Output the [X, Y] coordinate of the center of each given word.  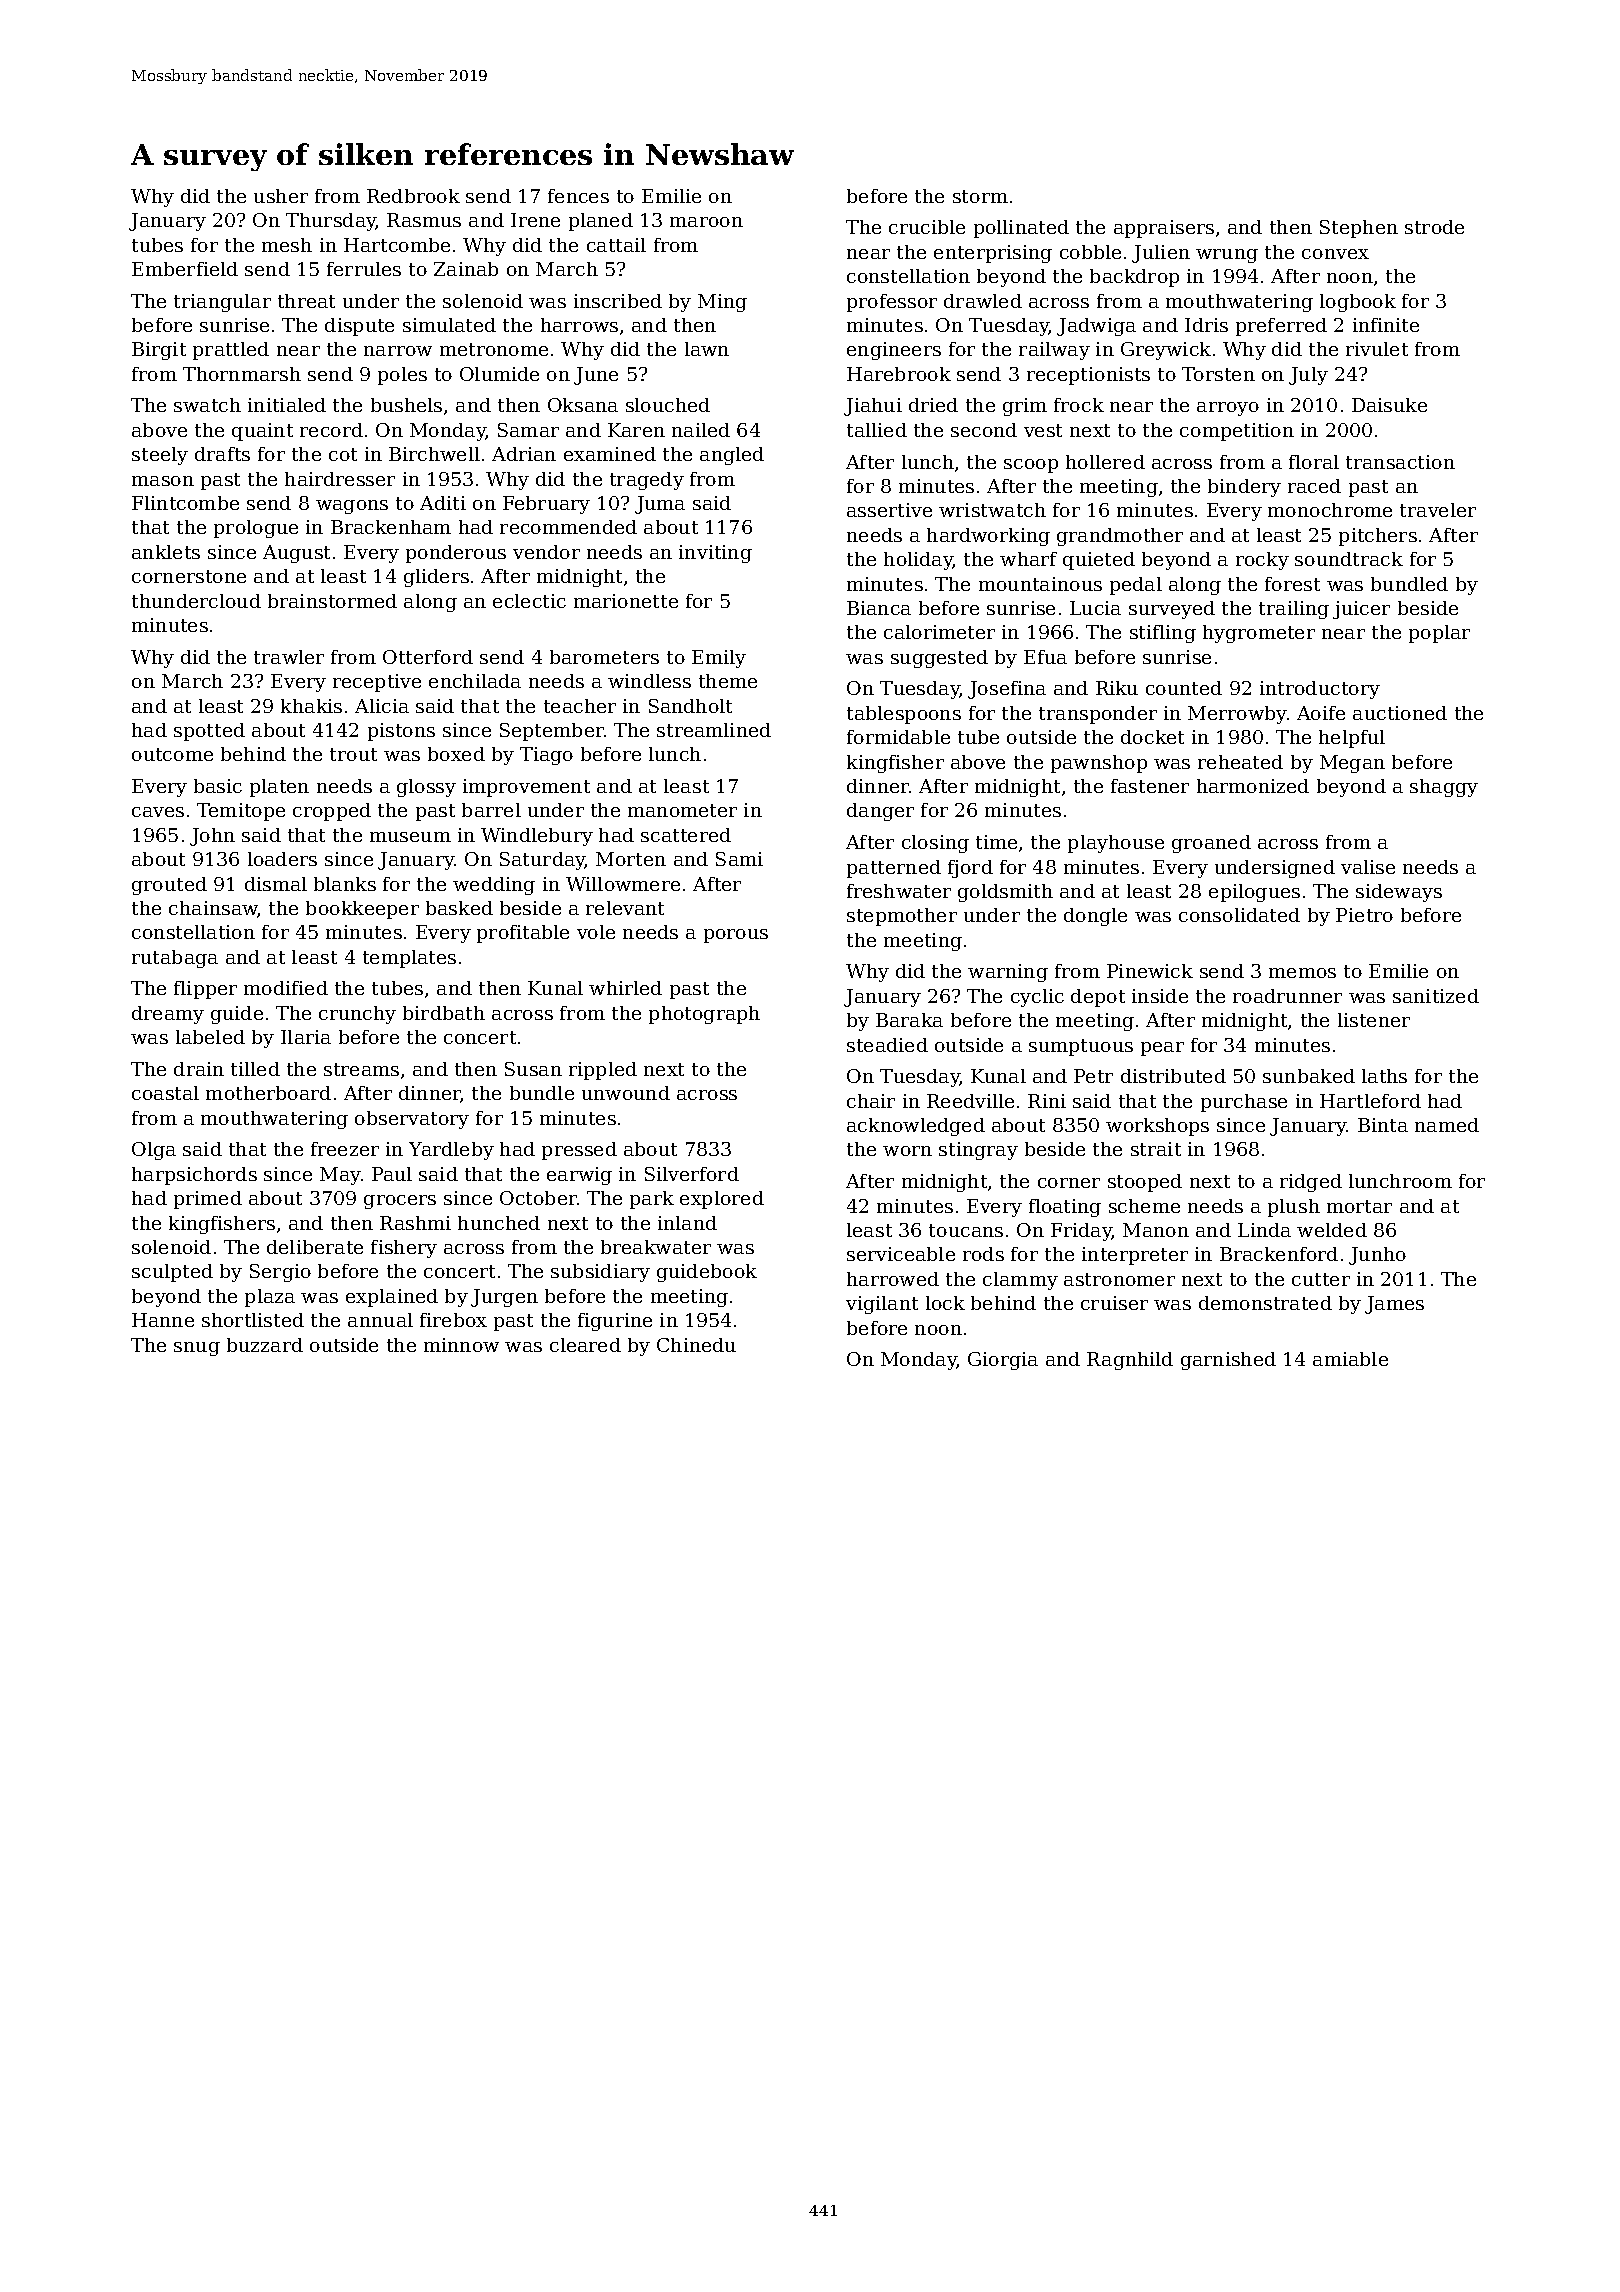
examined [610, 454]
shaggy [1444, 788]
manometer [682, 810]
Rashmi [415, 1223]
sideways [1399, 893]
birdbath [444, 1013]
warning [1008, 973]
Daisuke [1389, 405]
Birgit [159, 351]
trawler [289, 657]
